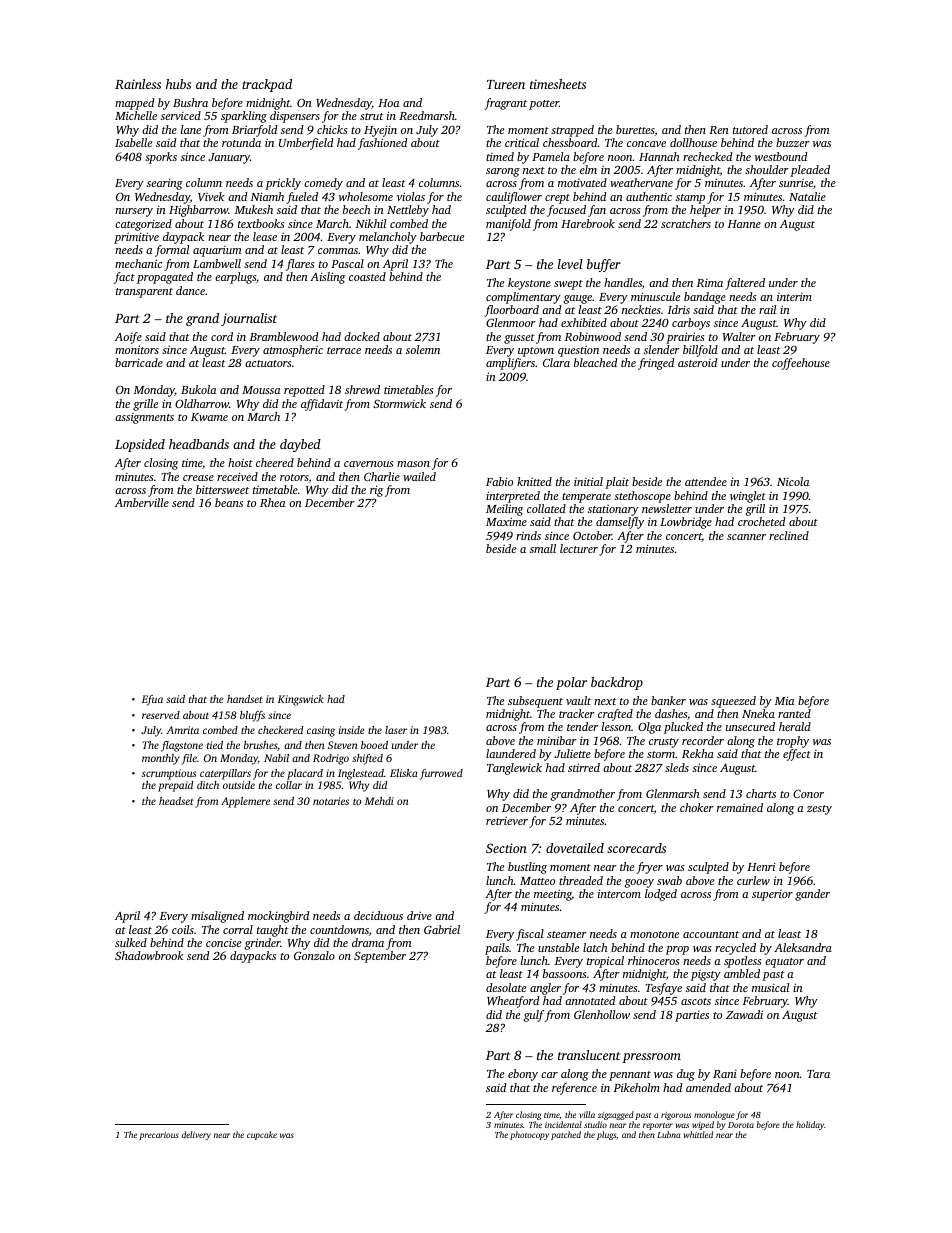 The height and width of the screenshot is (1233, 952). I want to click on scanner, so click(746, 537).
